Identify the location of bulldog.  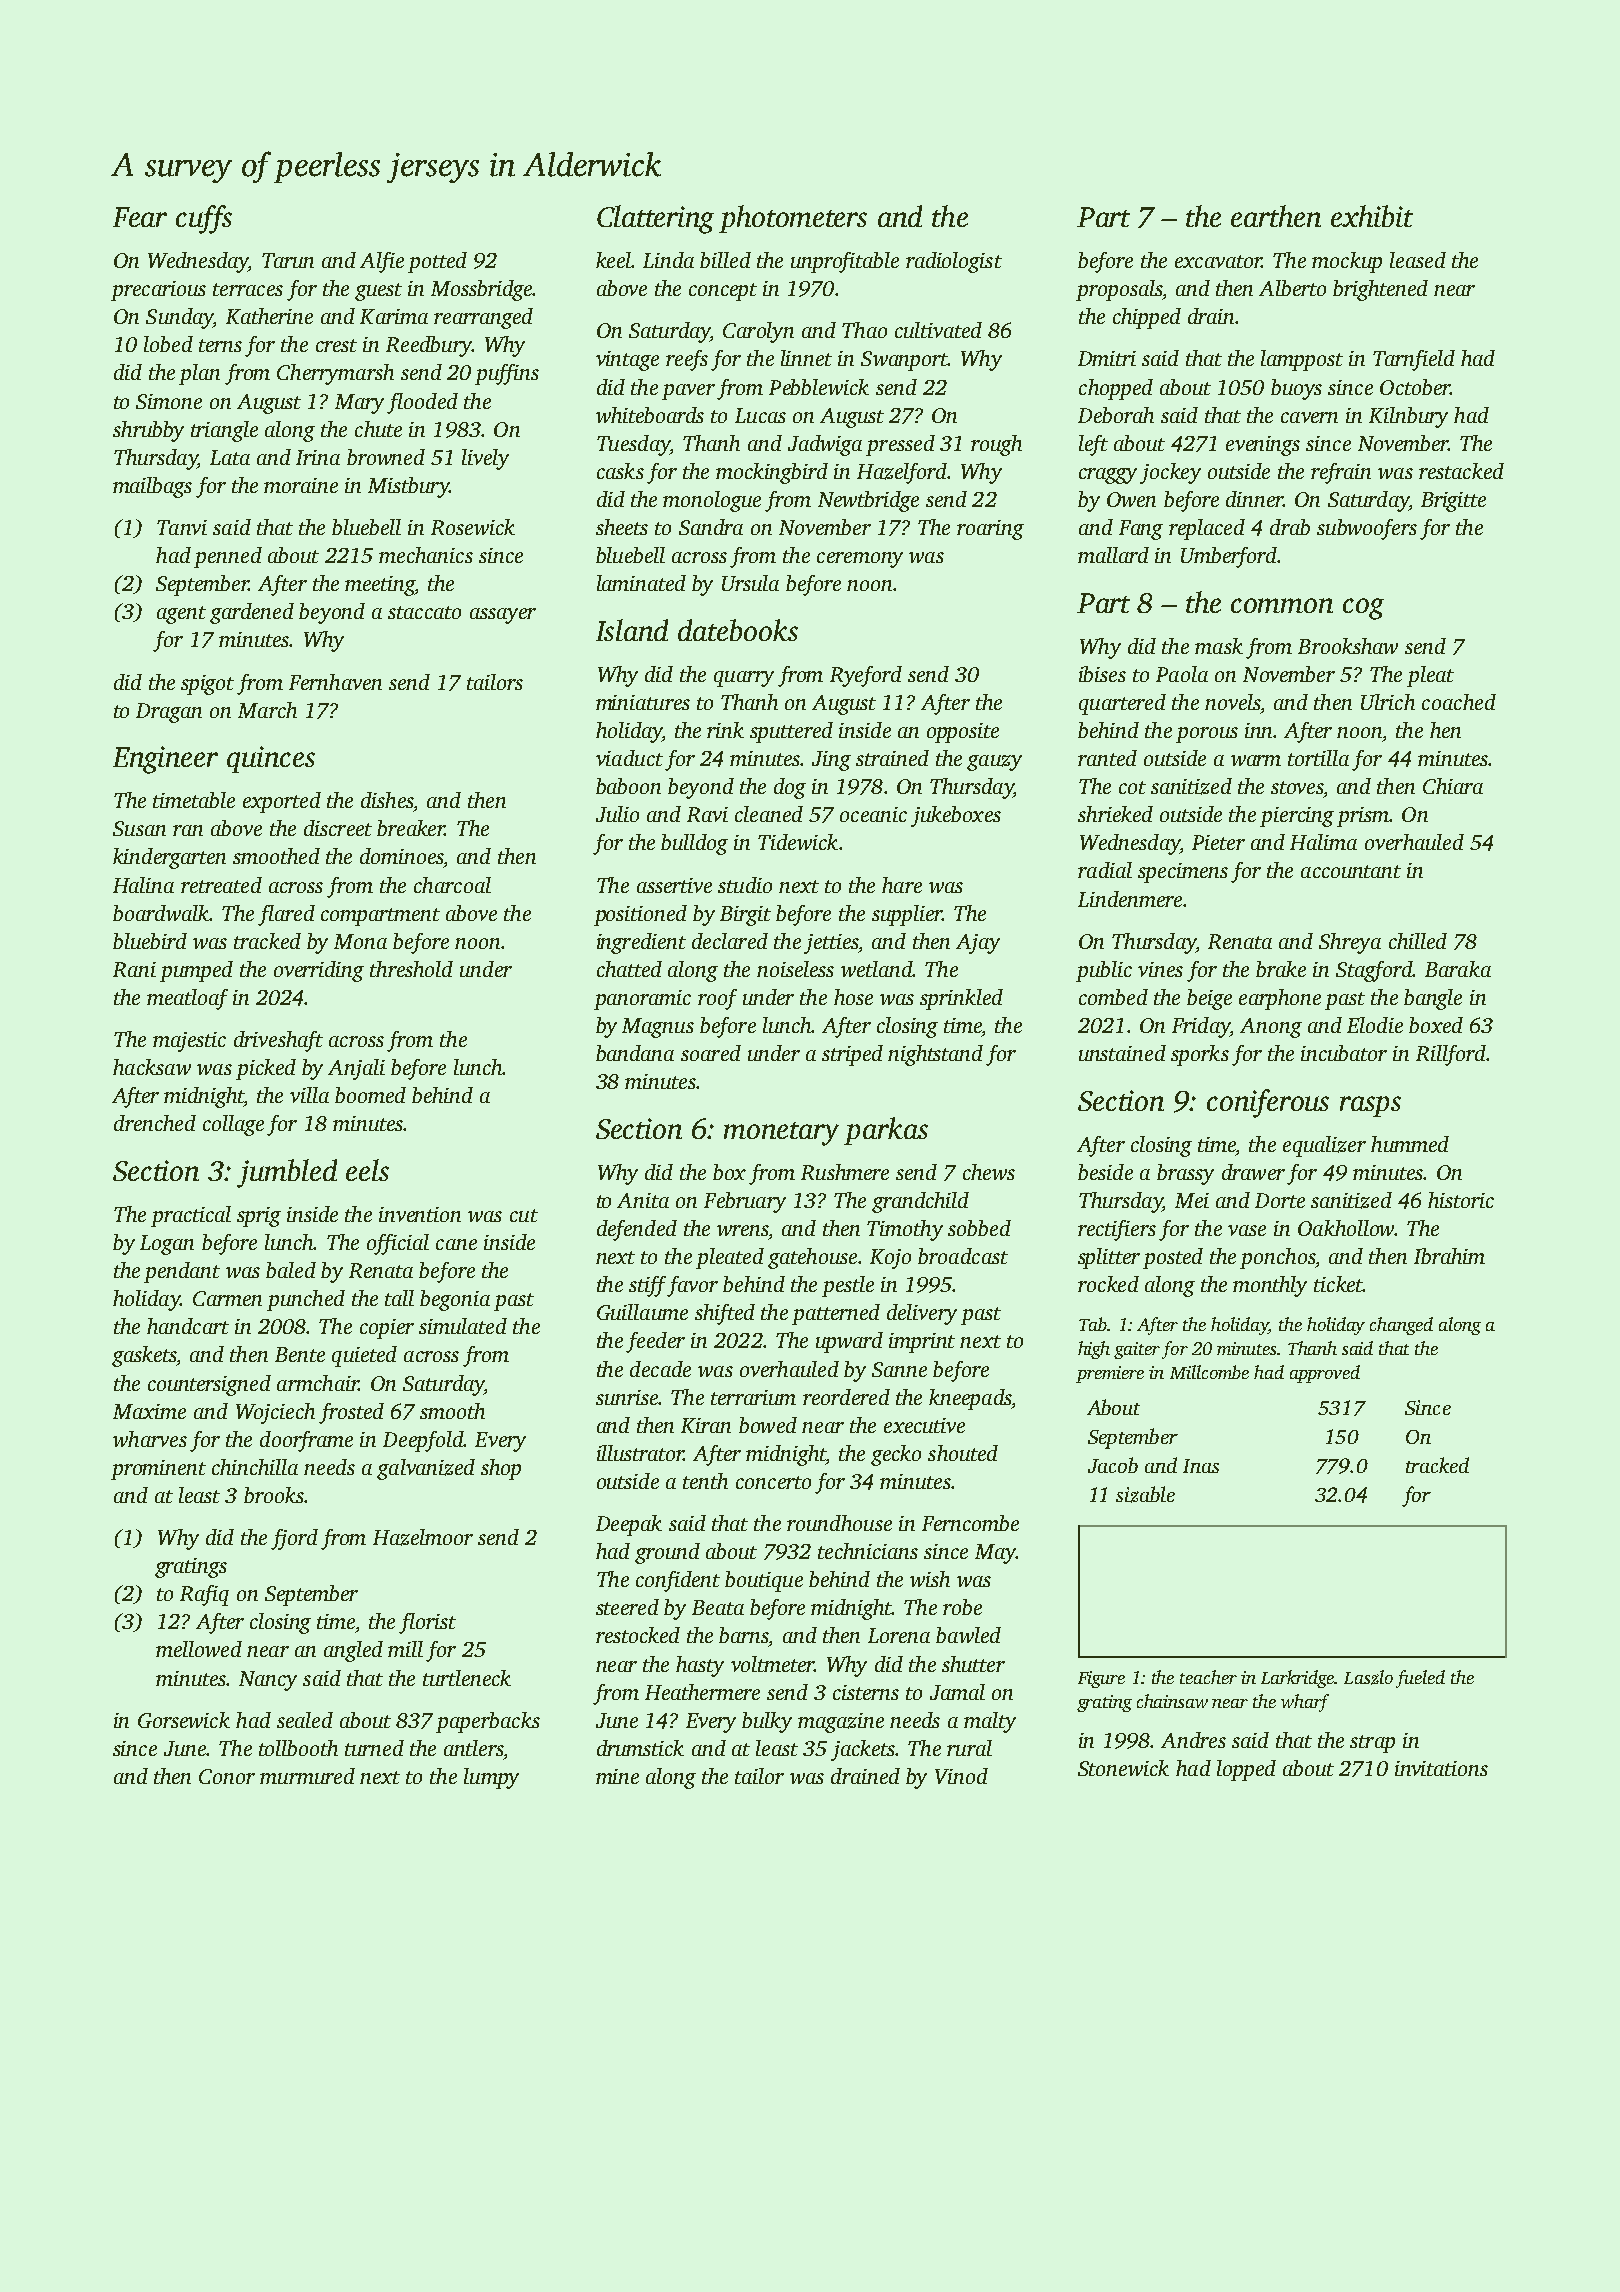
(694, 844).
